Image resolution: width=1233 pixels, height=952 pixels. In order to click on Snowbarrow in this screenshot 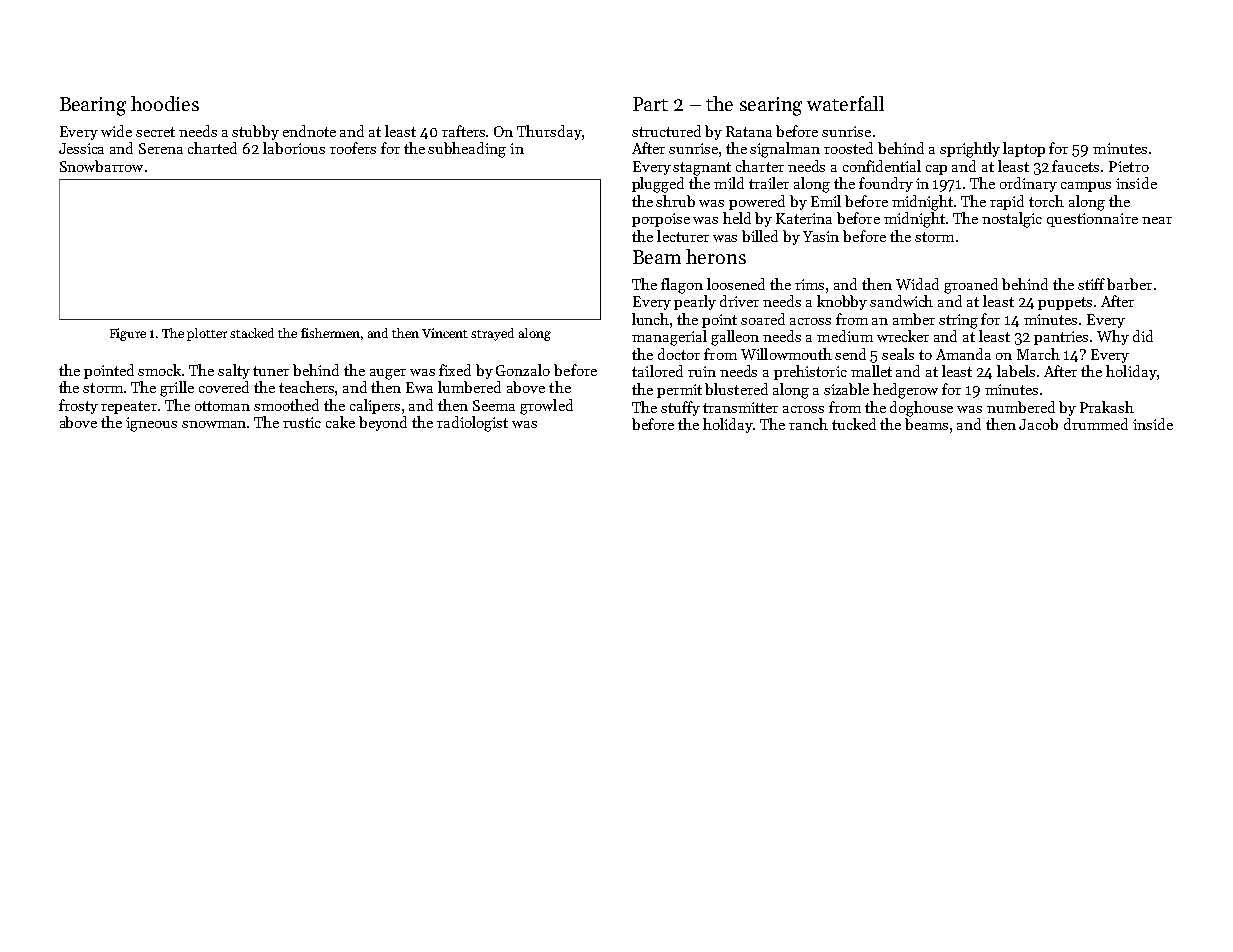, I will do `click(101, 166)`.
